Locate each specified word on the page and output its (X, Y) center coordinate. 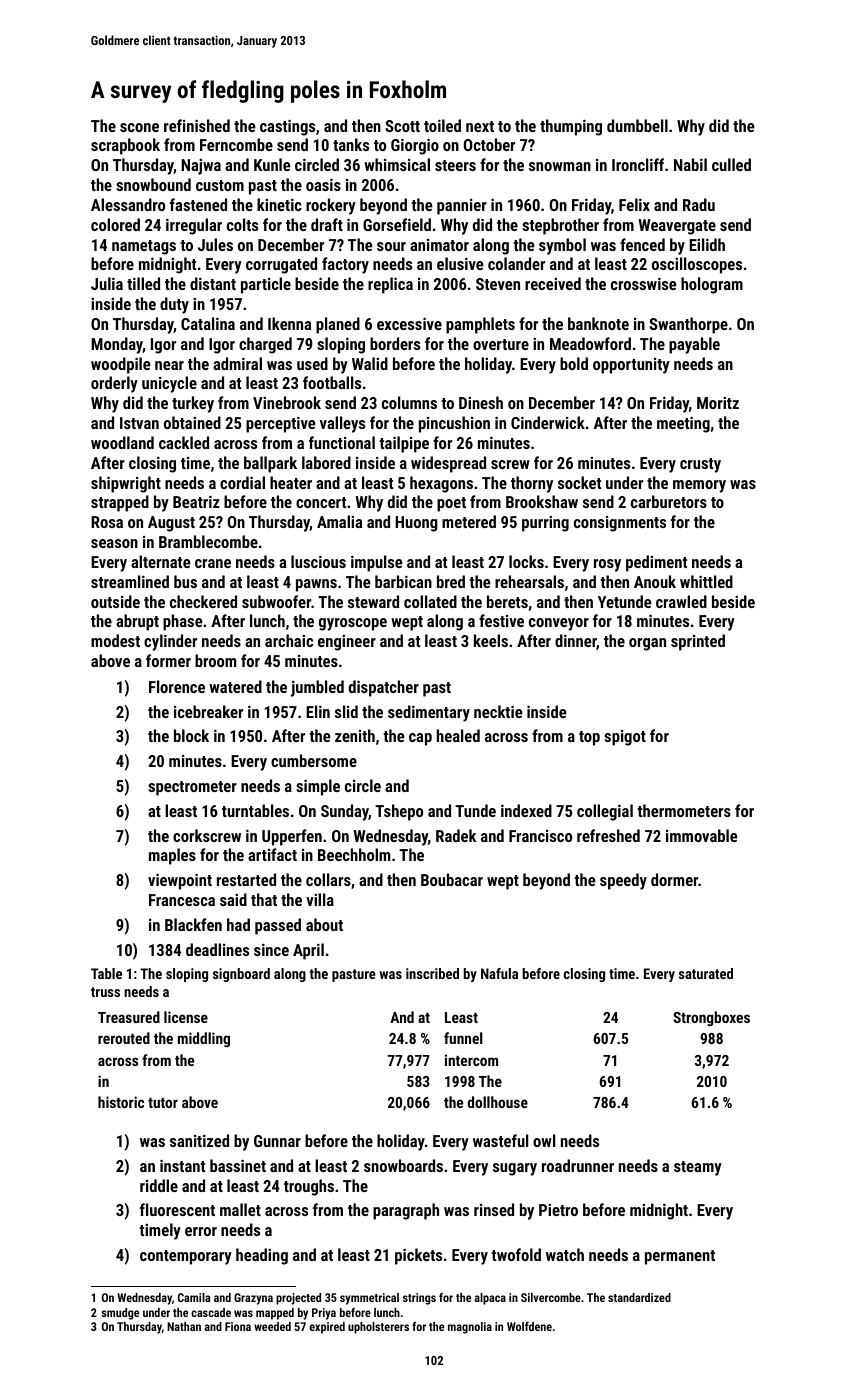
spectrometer (192, 788)
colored (115, 224)
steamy (698, 1168)
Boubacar (452, 879)
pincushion (454, 424)
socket (579, 482)
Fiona (238, 1326)
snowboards (403, 1165)
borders (395, 343)
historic (121, 1102)
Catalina (208, 323)
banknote (598, 323)
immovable (702, 835)
